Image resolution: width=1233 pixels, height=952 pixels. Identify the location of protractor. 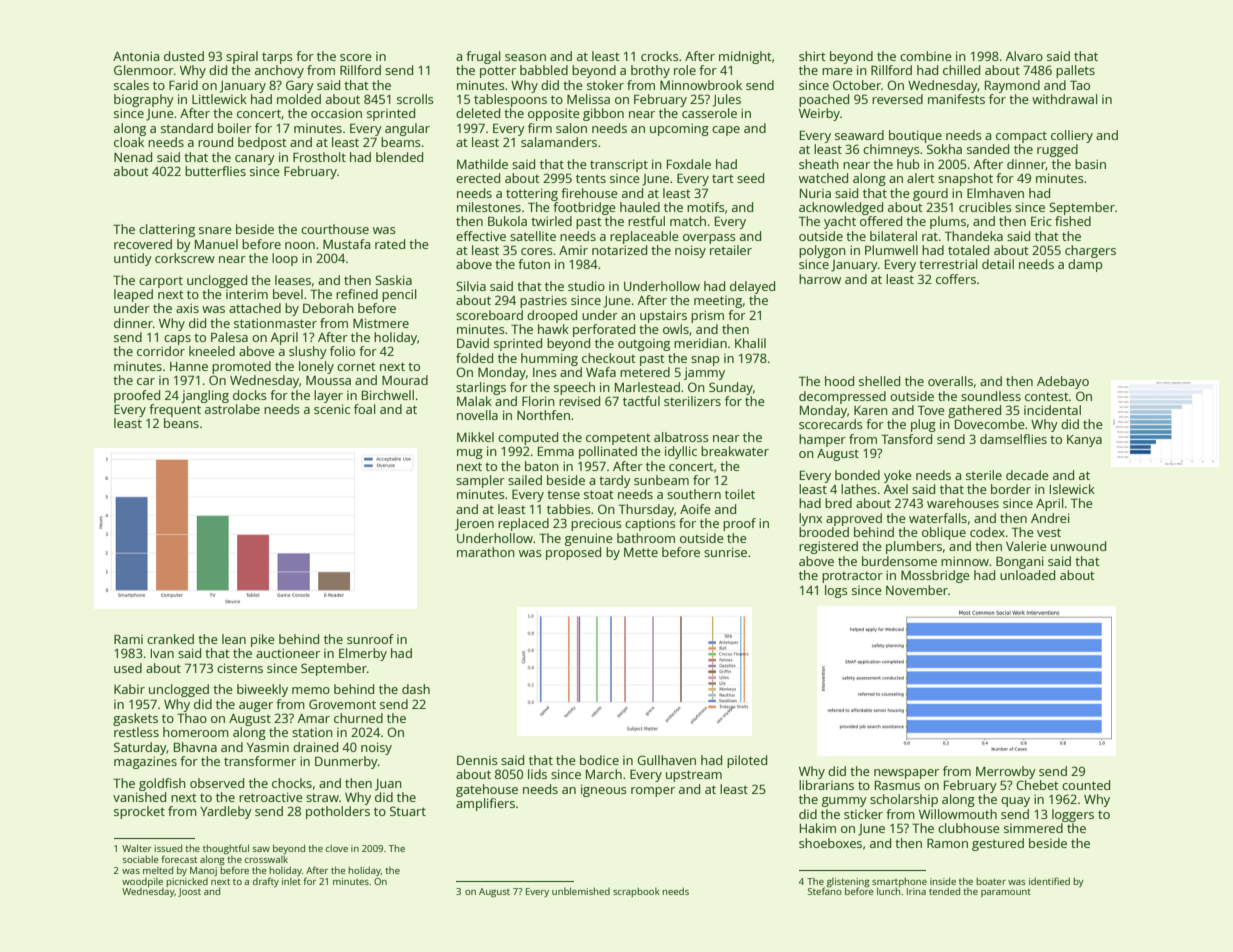
(852, 577).
